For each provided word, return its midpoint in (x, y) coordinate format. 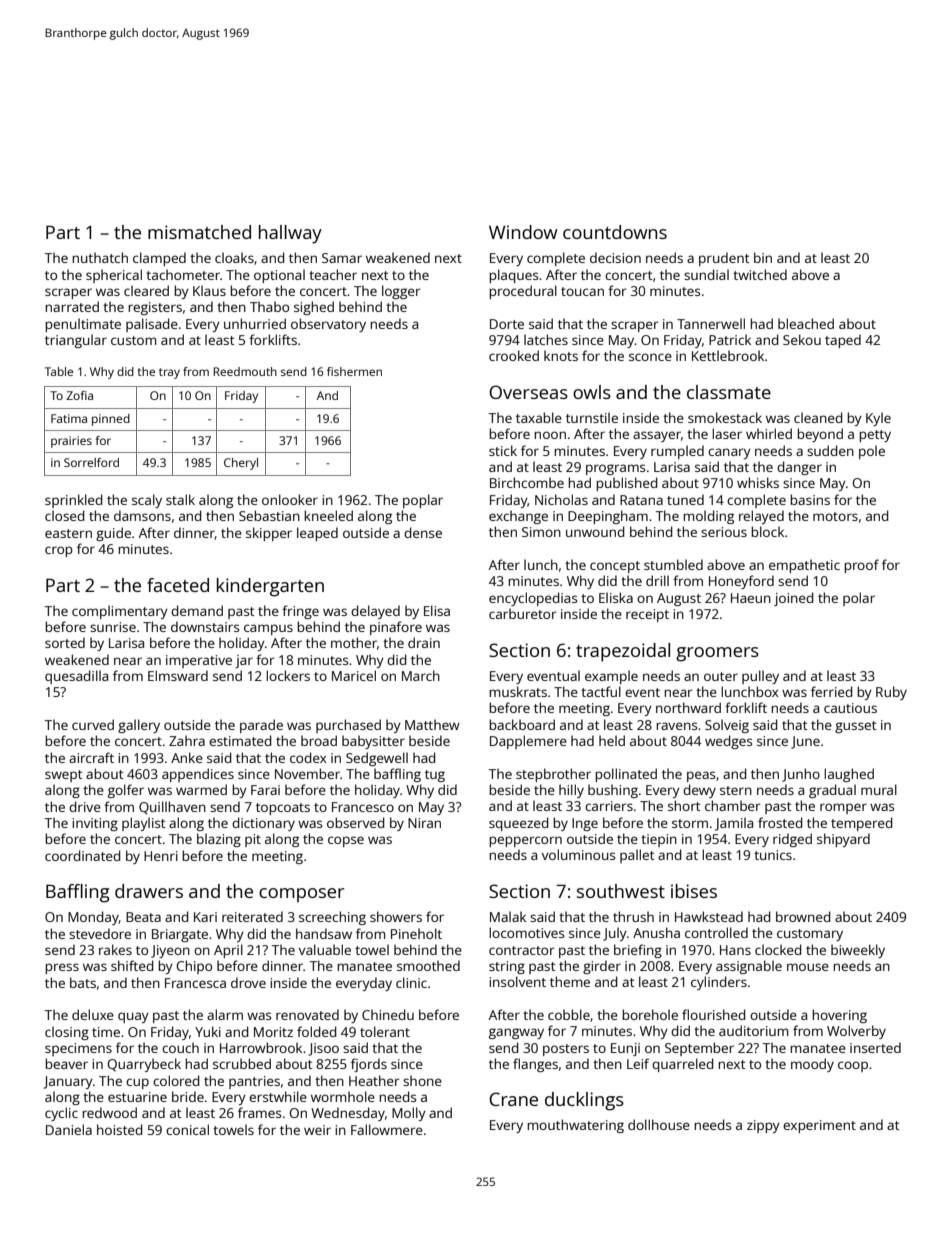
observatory (328, 325)
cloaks (234, 257)
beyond (820, 435)
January (68, 1082)
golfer (126, 791)
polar (859, 599)
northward (688, 707)
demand (197, 610)
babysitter (373, 742)
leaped (317, 534)
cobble (569, 1014)
